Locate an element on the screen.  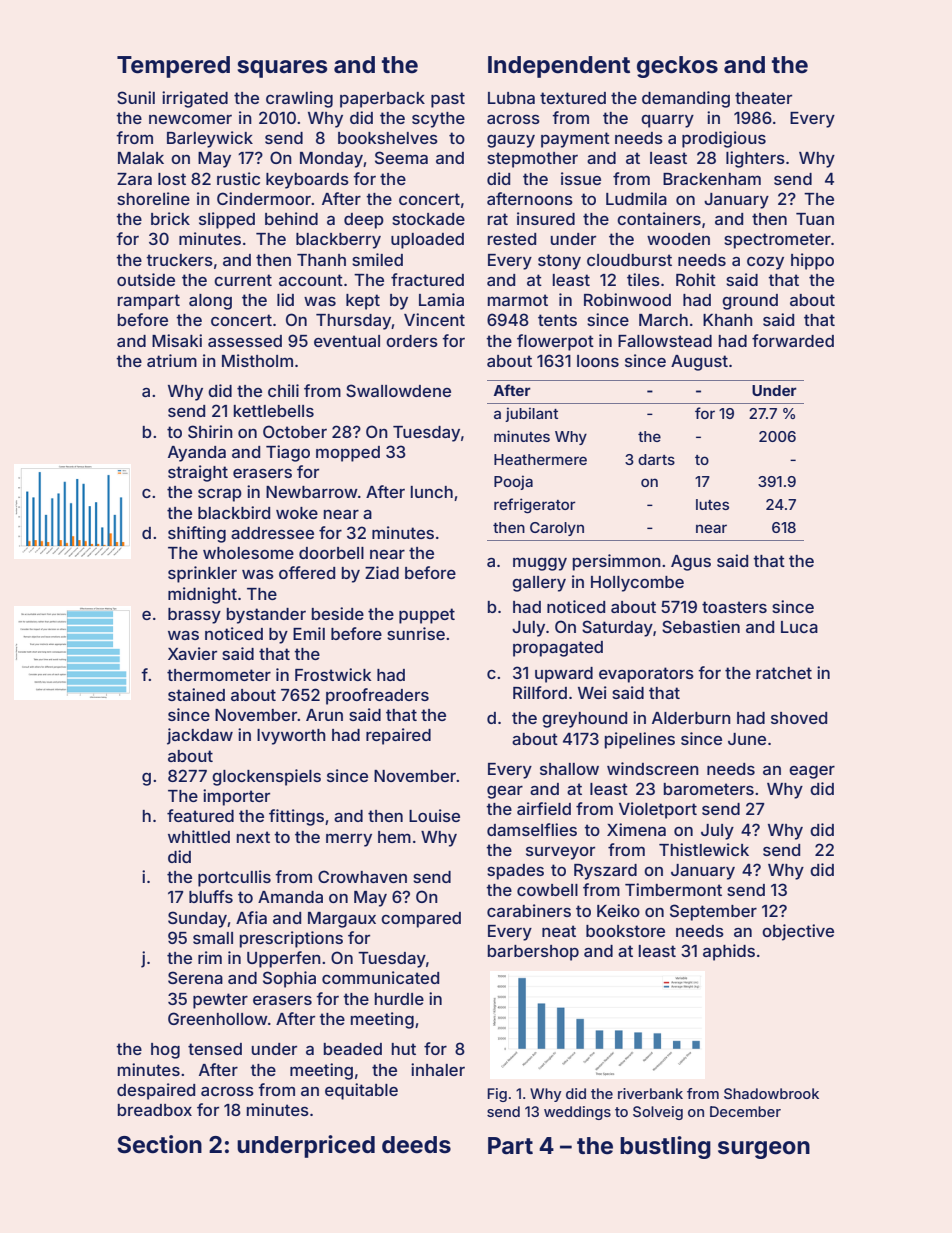
Ximena is located at coordinates (636, 829).
